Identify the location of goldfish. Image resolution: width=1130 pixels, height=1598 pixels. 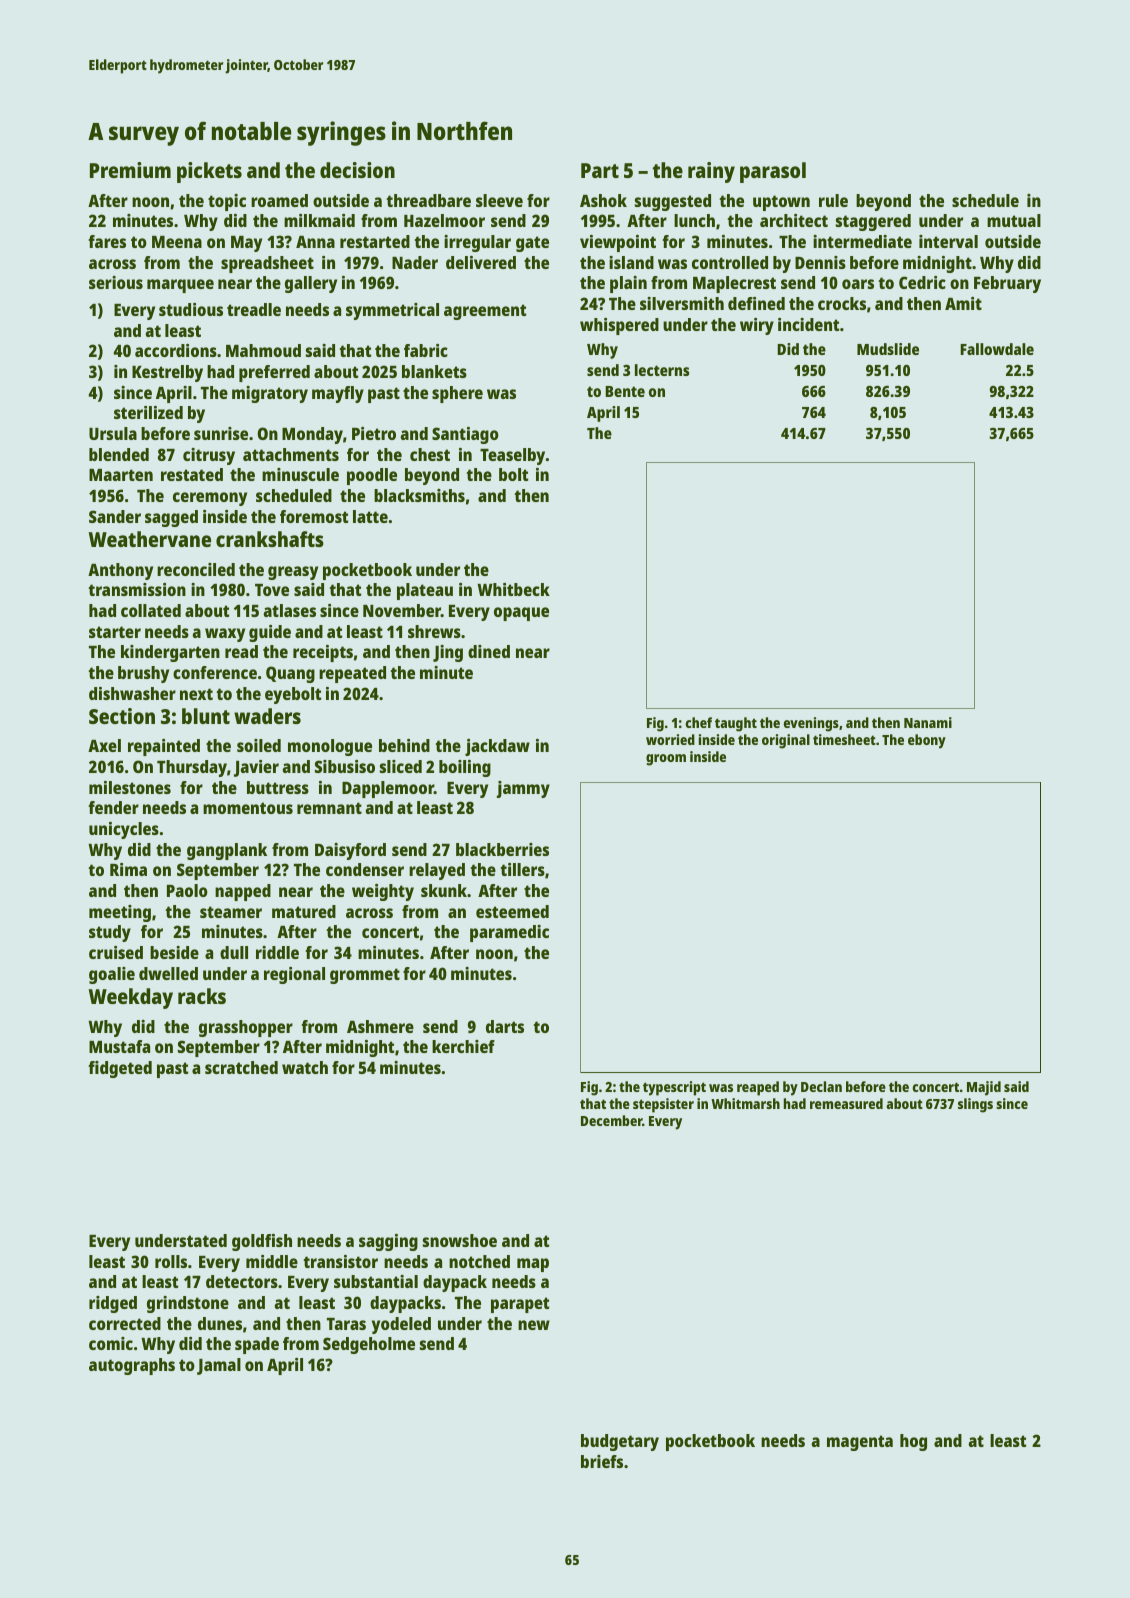
(262, 1242).
